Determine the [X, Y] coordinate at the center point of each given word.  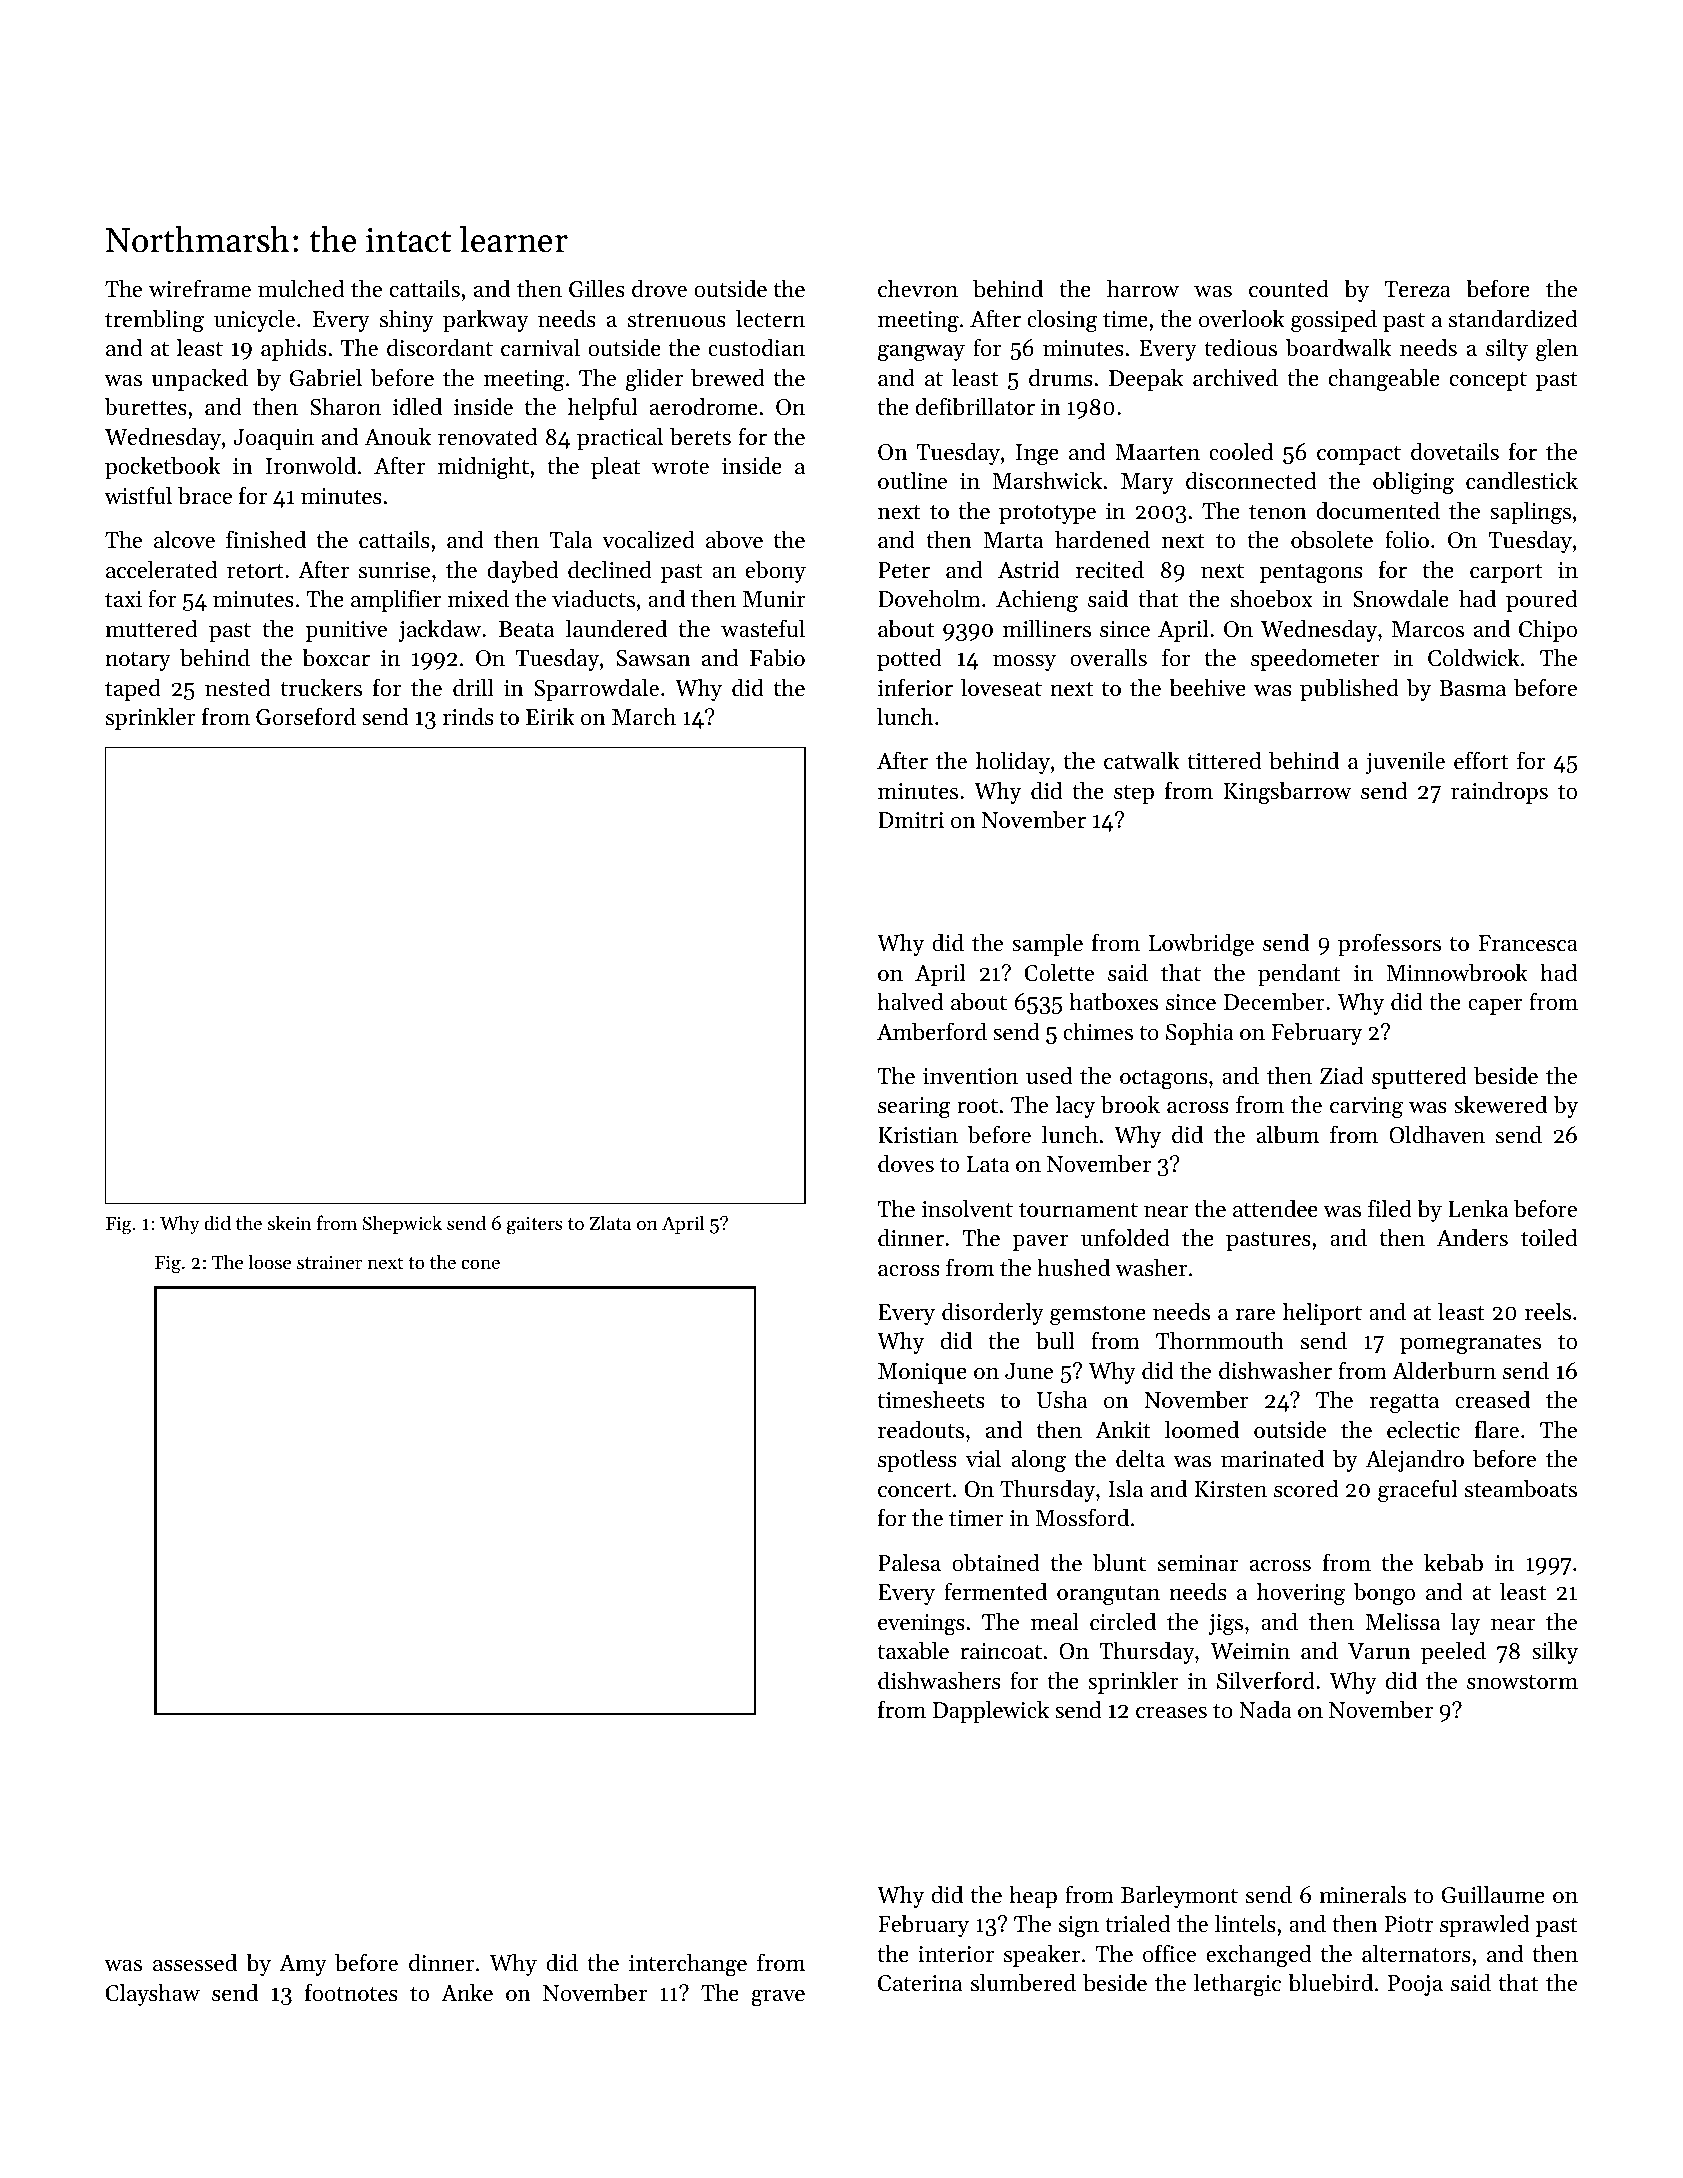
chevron [918, 288]
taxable [913, 1650]
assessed [195, 1963]
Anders [1472, 1238]
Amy [303, 1965]
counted [1289, 289]
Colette [1059, 973]
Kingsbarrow [1287, 793]
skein [289, 1222]
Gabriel [325, 377]
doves [906, 1163]
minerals [1362, 1894]
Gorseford [306, 716]
